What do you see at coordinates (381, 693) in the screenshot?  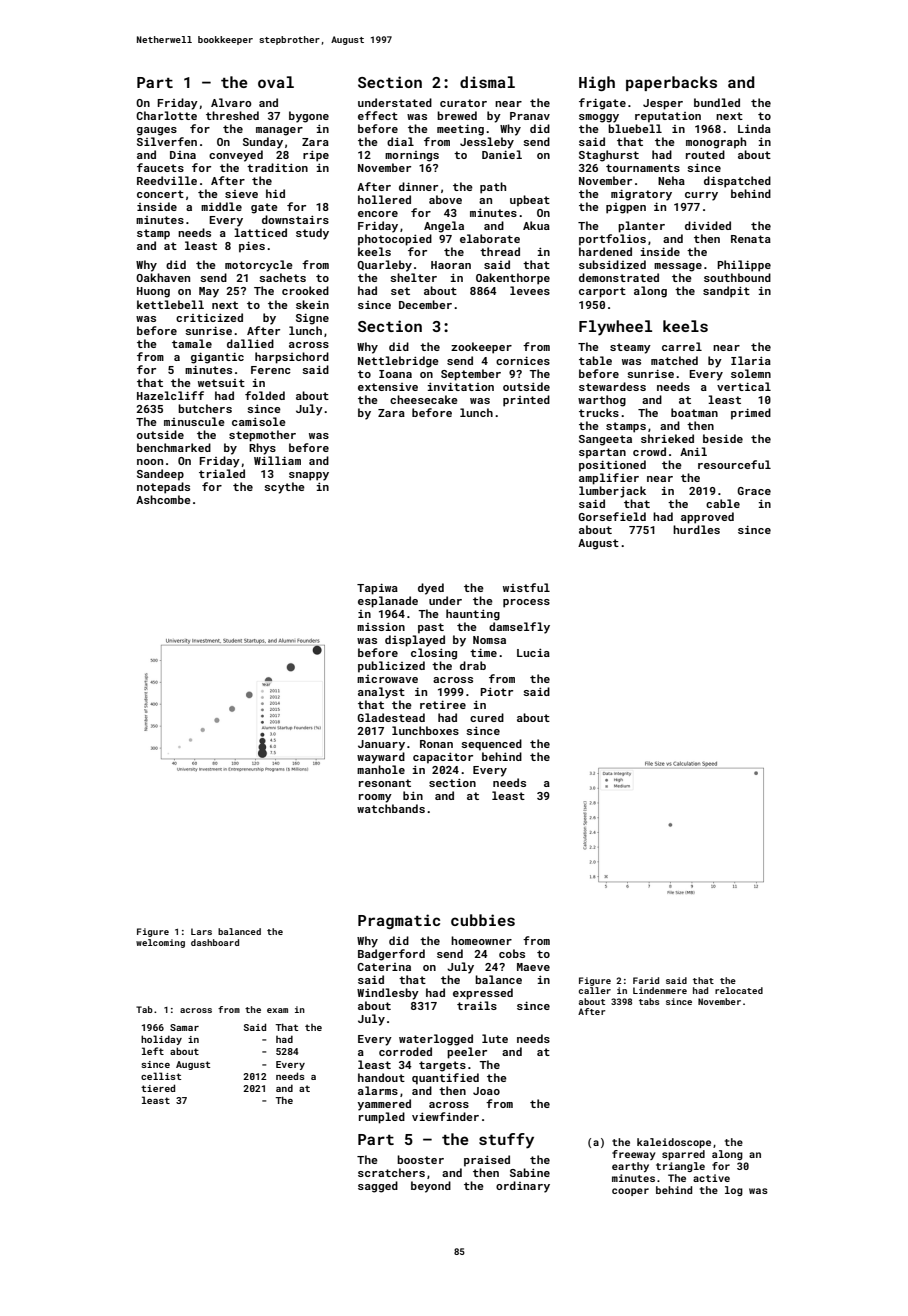 I see `analyst` at bounding box center [381, 693].
